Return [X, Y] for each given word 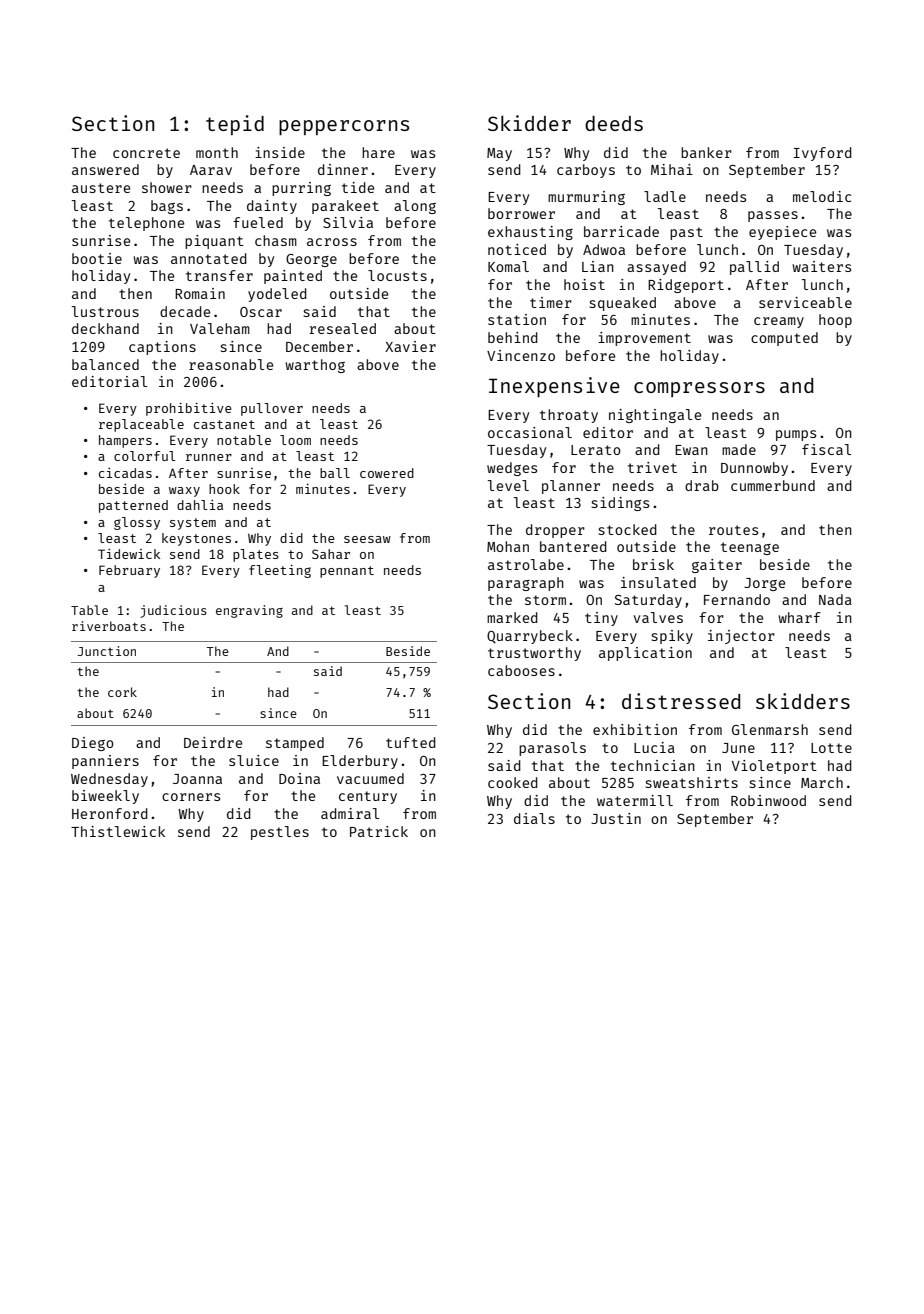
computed [784, 339]
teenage [750, 548]
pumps [796, 435]
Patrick [379, 831]
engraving [249, 611]
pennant [347, 572]
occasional [530, 432]
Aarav [211, 170]
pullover [272, 409]
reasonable [231, 364]
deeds [614, 123]
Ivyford [822, 154]
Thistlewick [118, 831]
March [822, 782]
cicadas [125, 473]
